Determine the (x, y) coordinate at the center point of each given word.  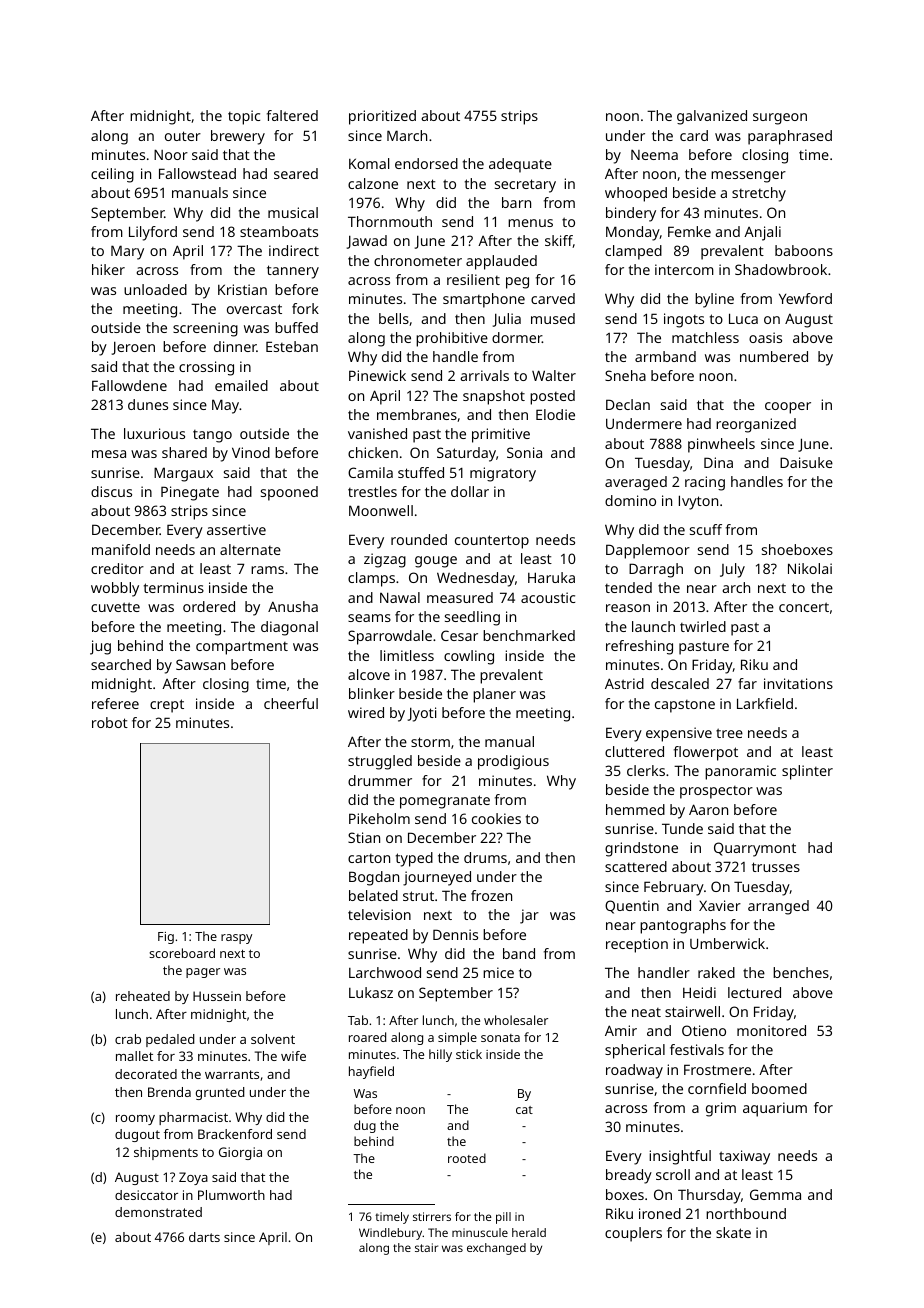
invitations (798, 683)
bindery (631, 214)
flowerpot (706, 753)
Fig (166, 938)
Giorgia (240, 1153)
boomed (779, 1088)
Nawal (400, 597)
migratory (503, 474)
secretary (525, 186)
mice (498, 972)
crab (128, 1039)
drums (485, 857)
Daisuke (806, 462)
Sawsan (200, 664)
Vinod (251, 452)
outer (183, 136)
